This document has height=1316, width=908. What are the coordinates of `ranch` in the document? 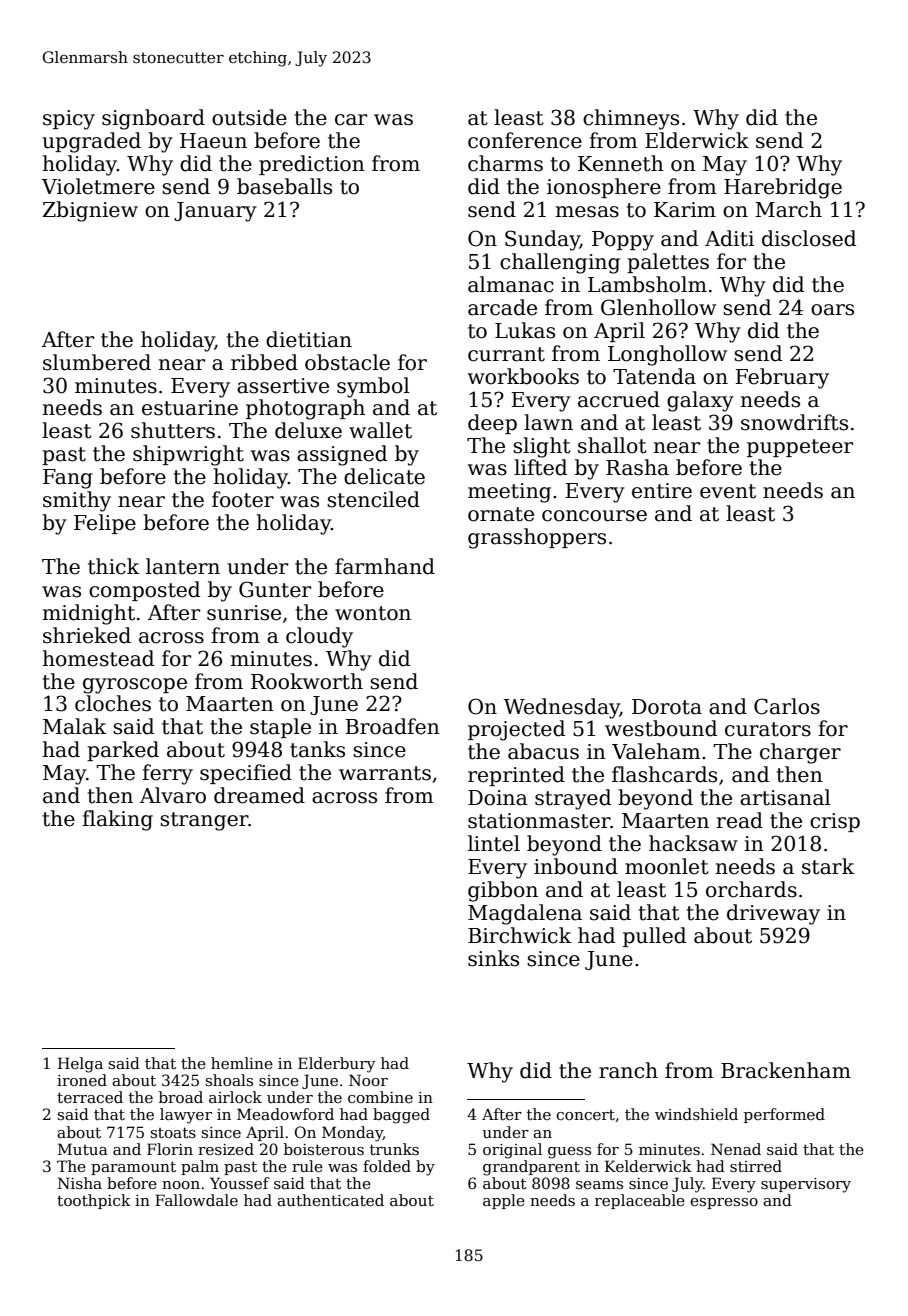 It's located at (628, 1070).
